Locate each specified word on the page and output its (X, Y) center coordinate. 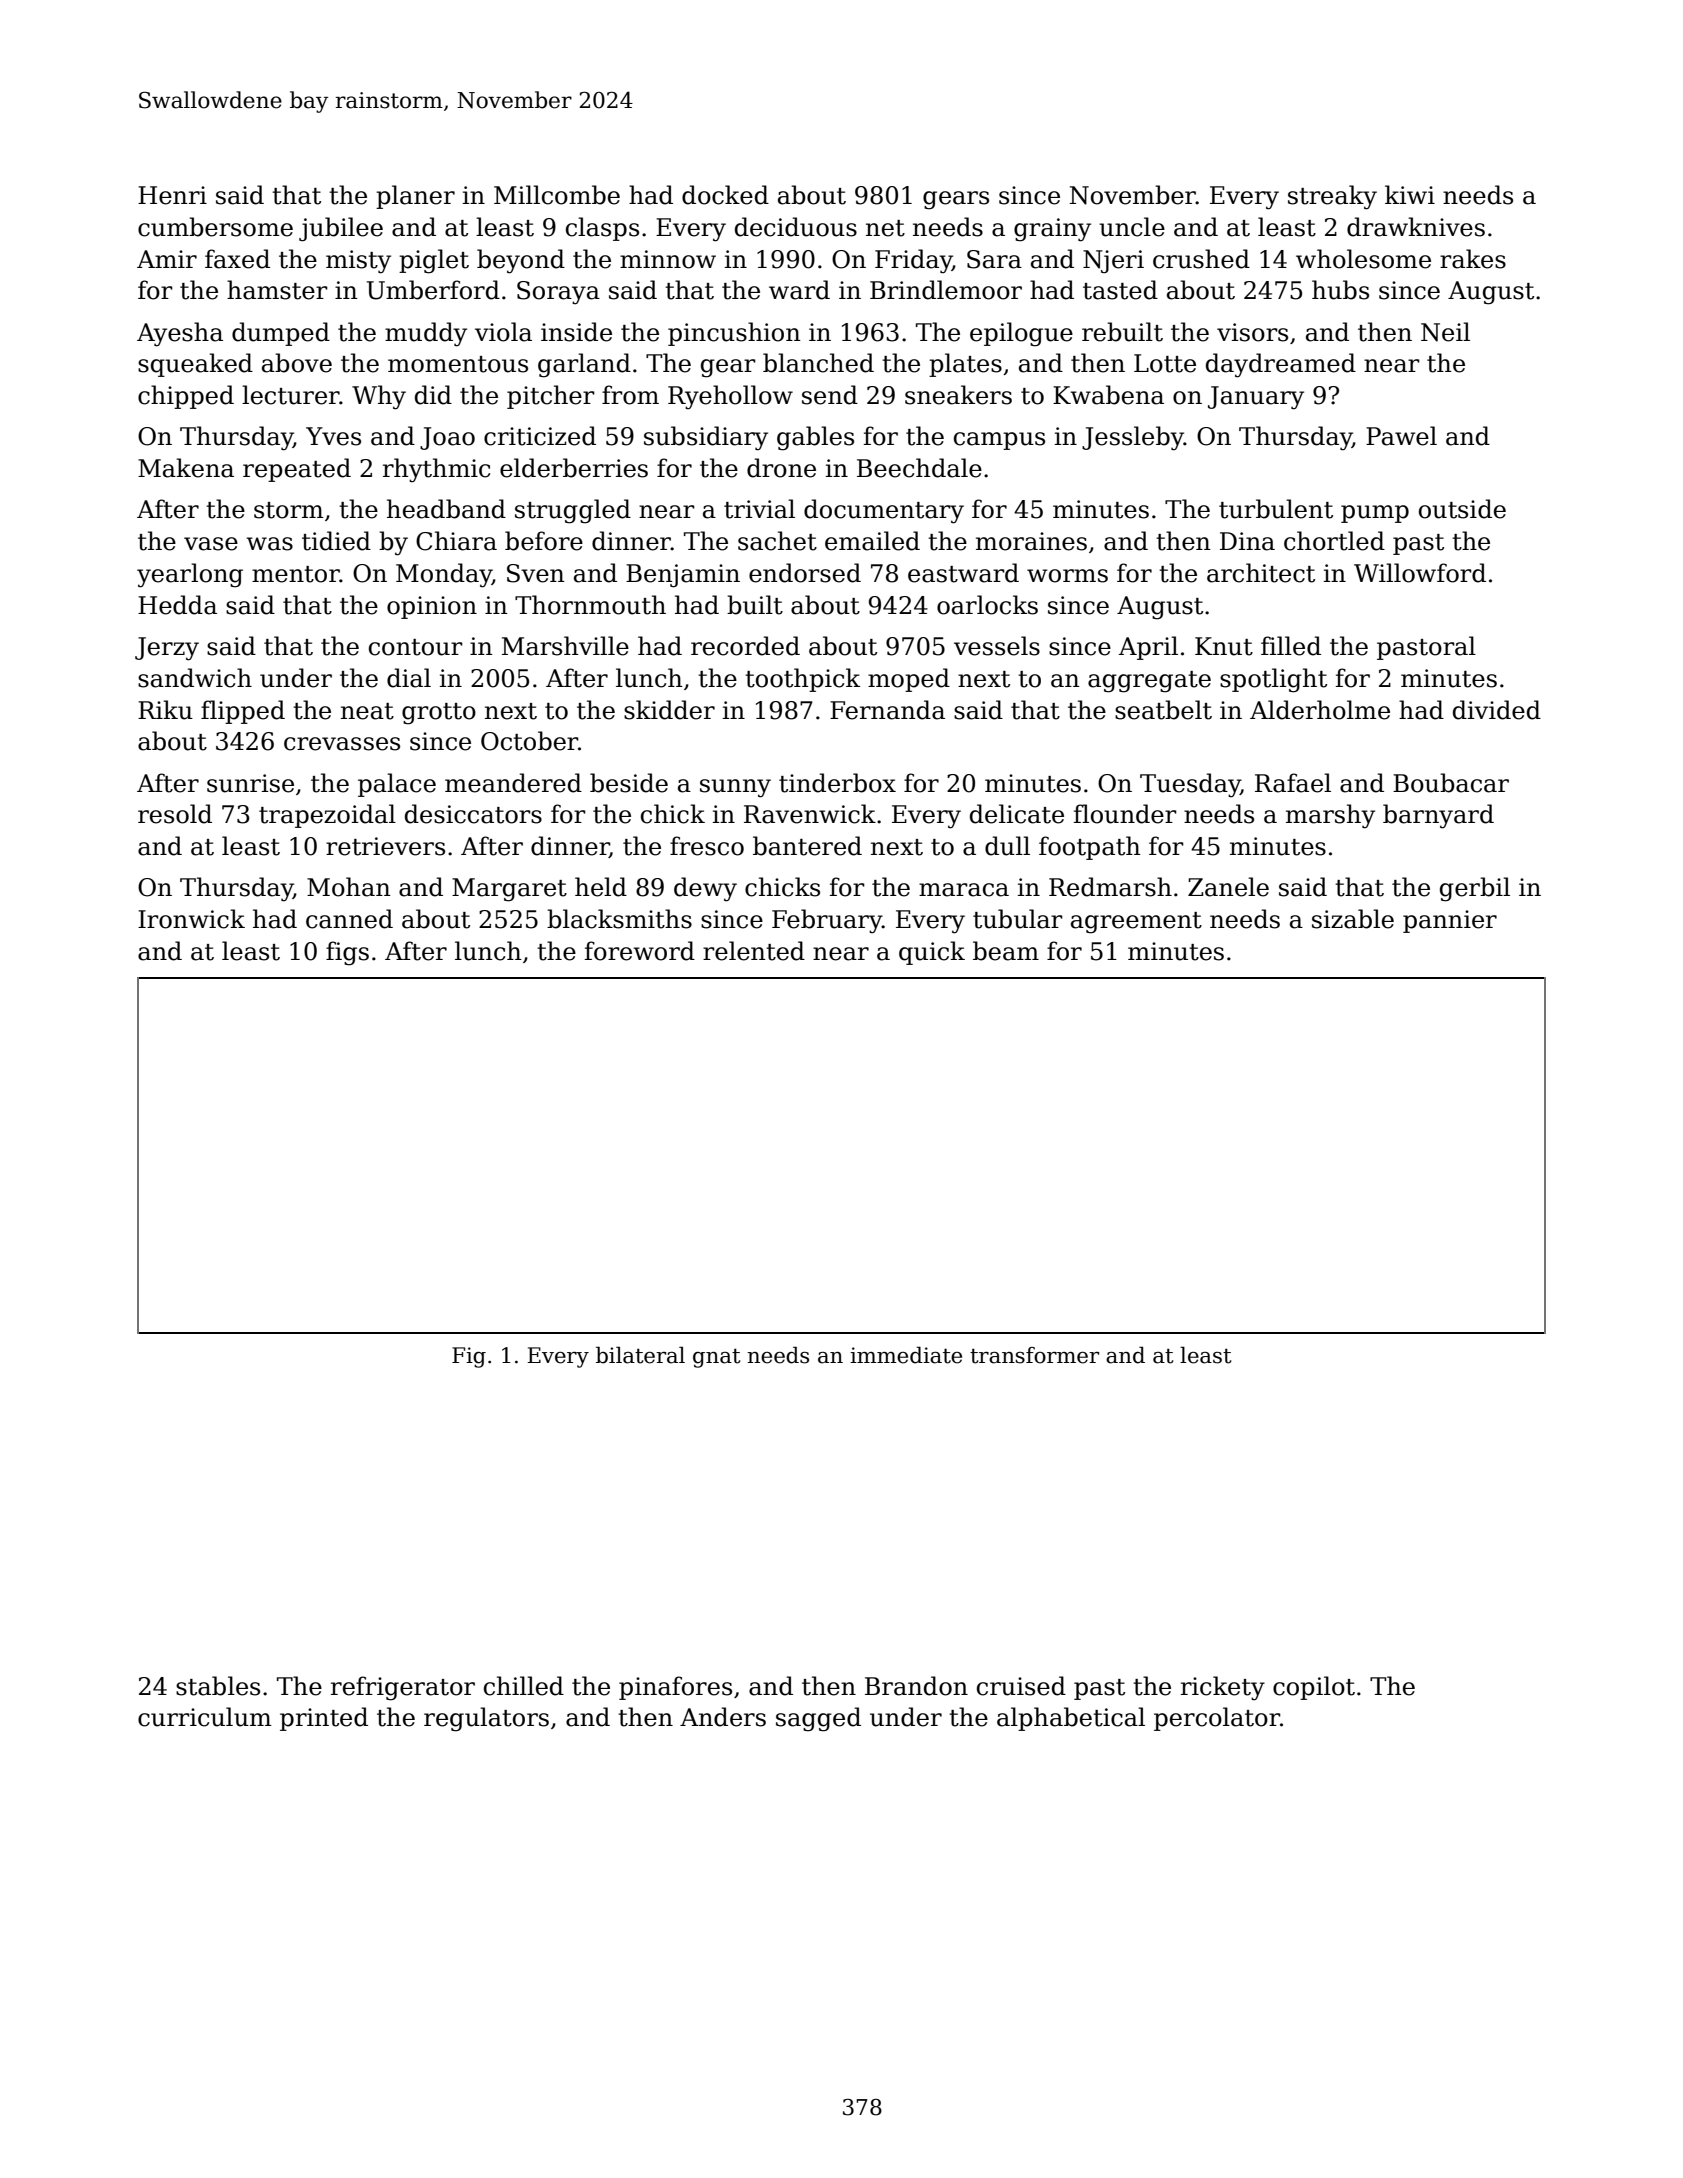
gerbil (1475, 889)
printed (324, 1719)
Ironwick (191, 919)
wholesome (1363, 259)
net (885, 228)
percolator (1217, 1719)
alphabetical (1071, 1719)
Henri (172, 195)
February (827, 921)
